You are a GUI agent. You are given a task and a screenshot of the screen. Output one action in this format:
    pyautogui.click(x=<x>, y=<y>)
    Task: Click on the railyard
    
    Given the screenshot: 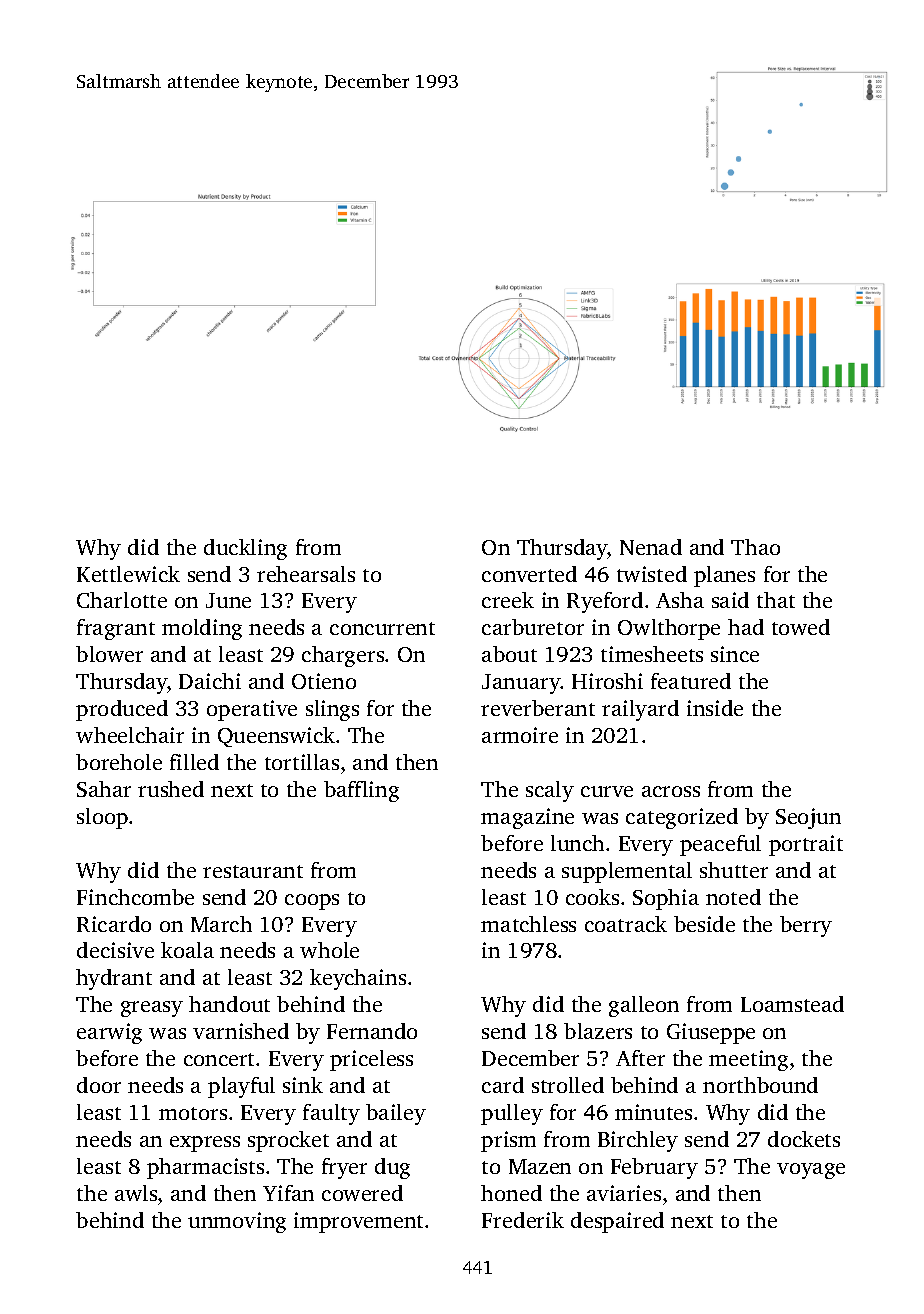 What is the action you would take?
    pyautogui.click(x=640, y=710)
